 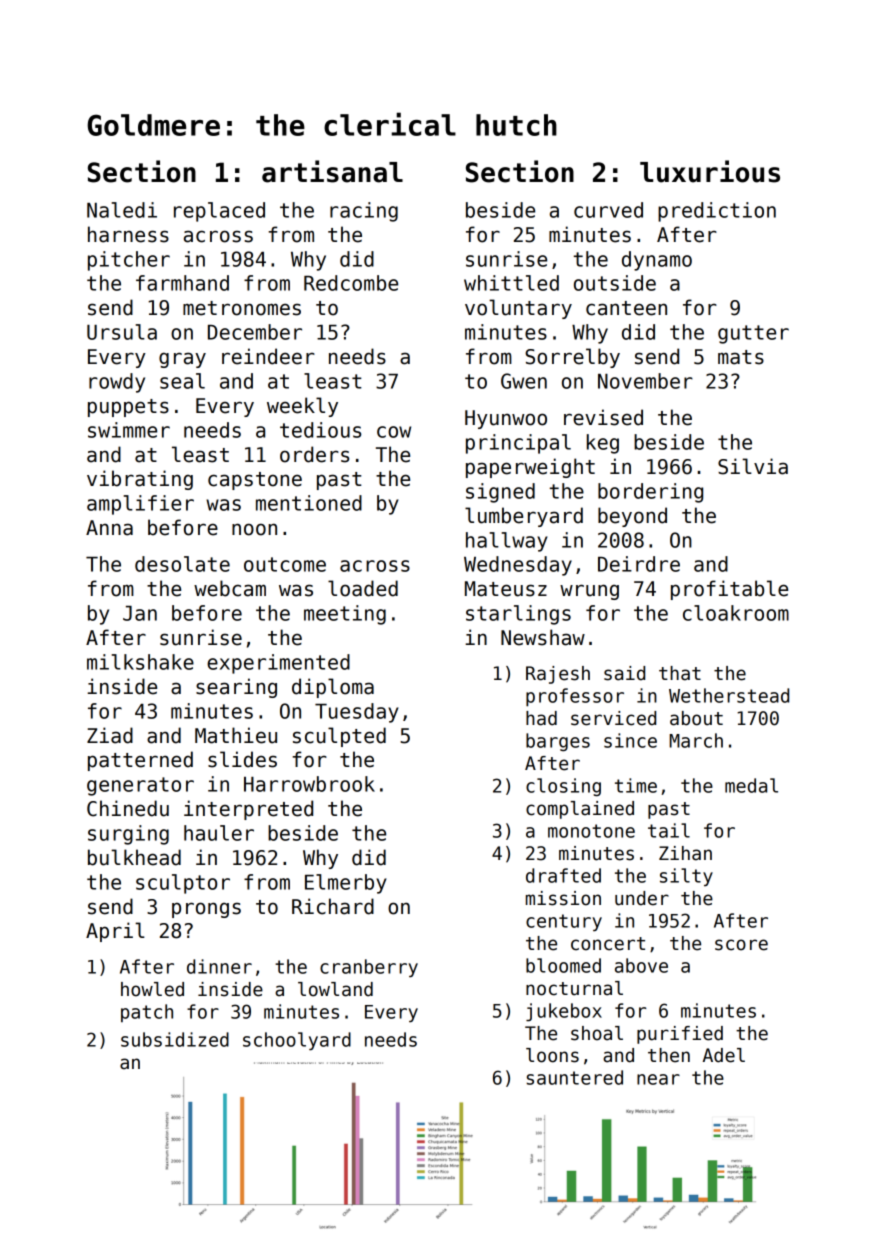 What do you see at coordinates (175, 1039) in the document?
I see `subsidized` at bounding box center [175, 1039].
